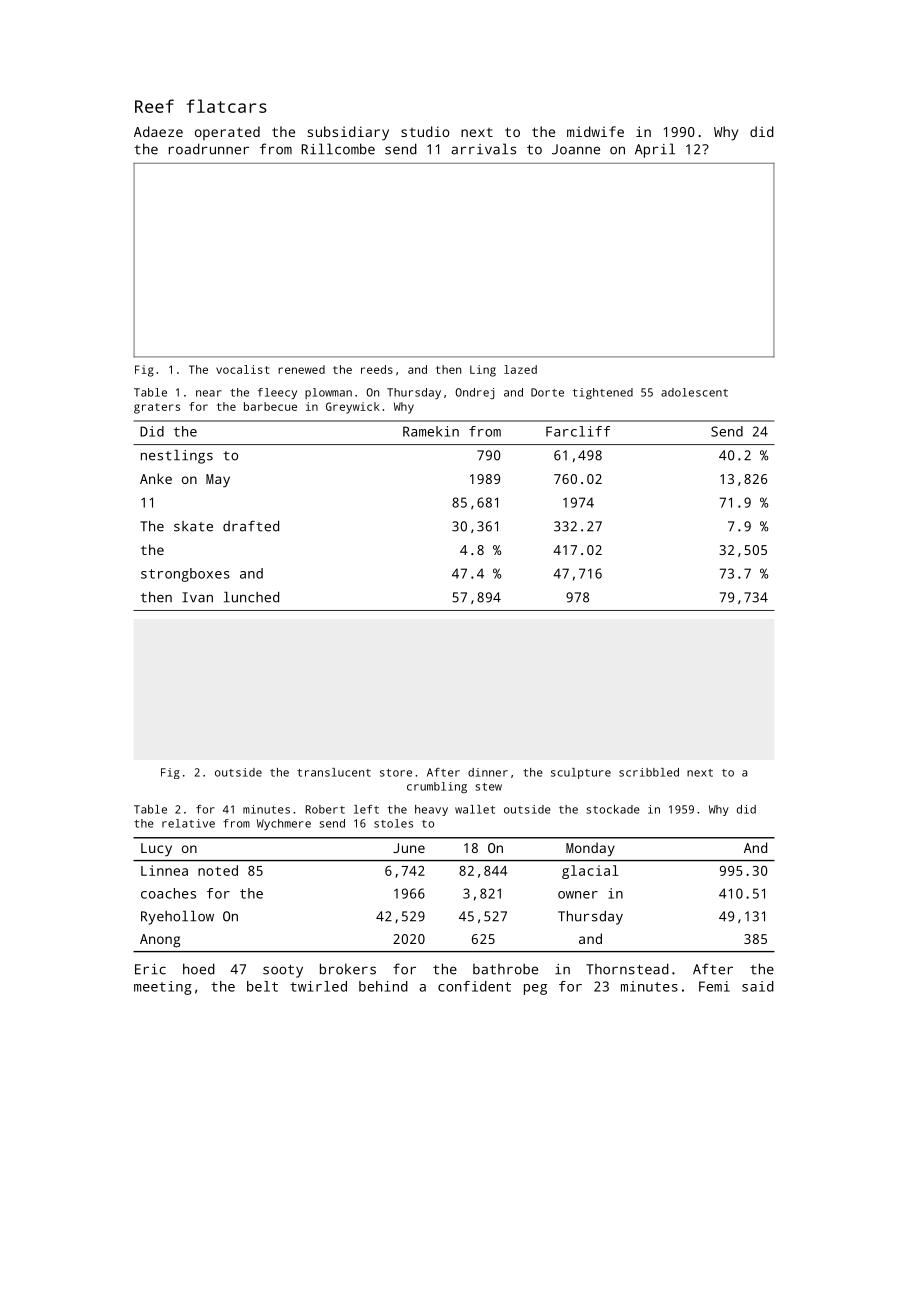 Image resolution: width=908 pixels, height=1316 pixels. What do you see at coordinates (655, 150) in the image?
I see `April` at bounding box center [655, 150].
